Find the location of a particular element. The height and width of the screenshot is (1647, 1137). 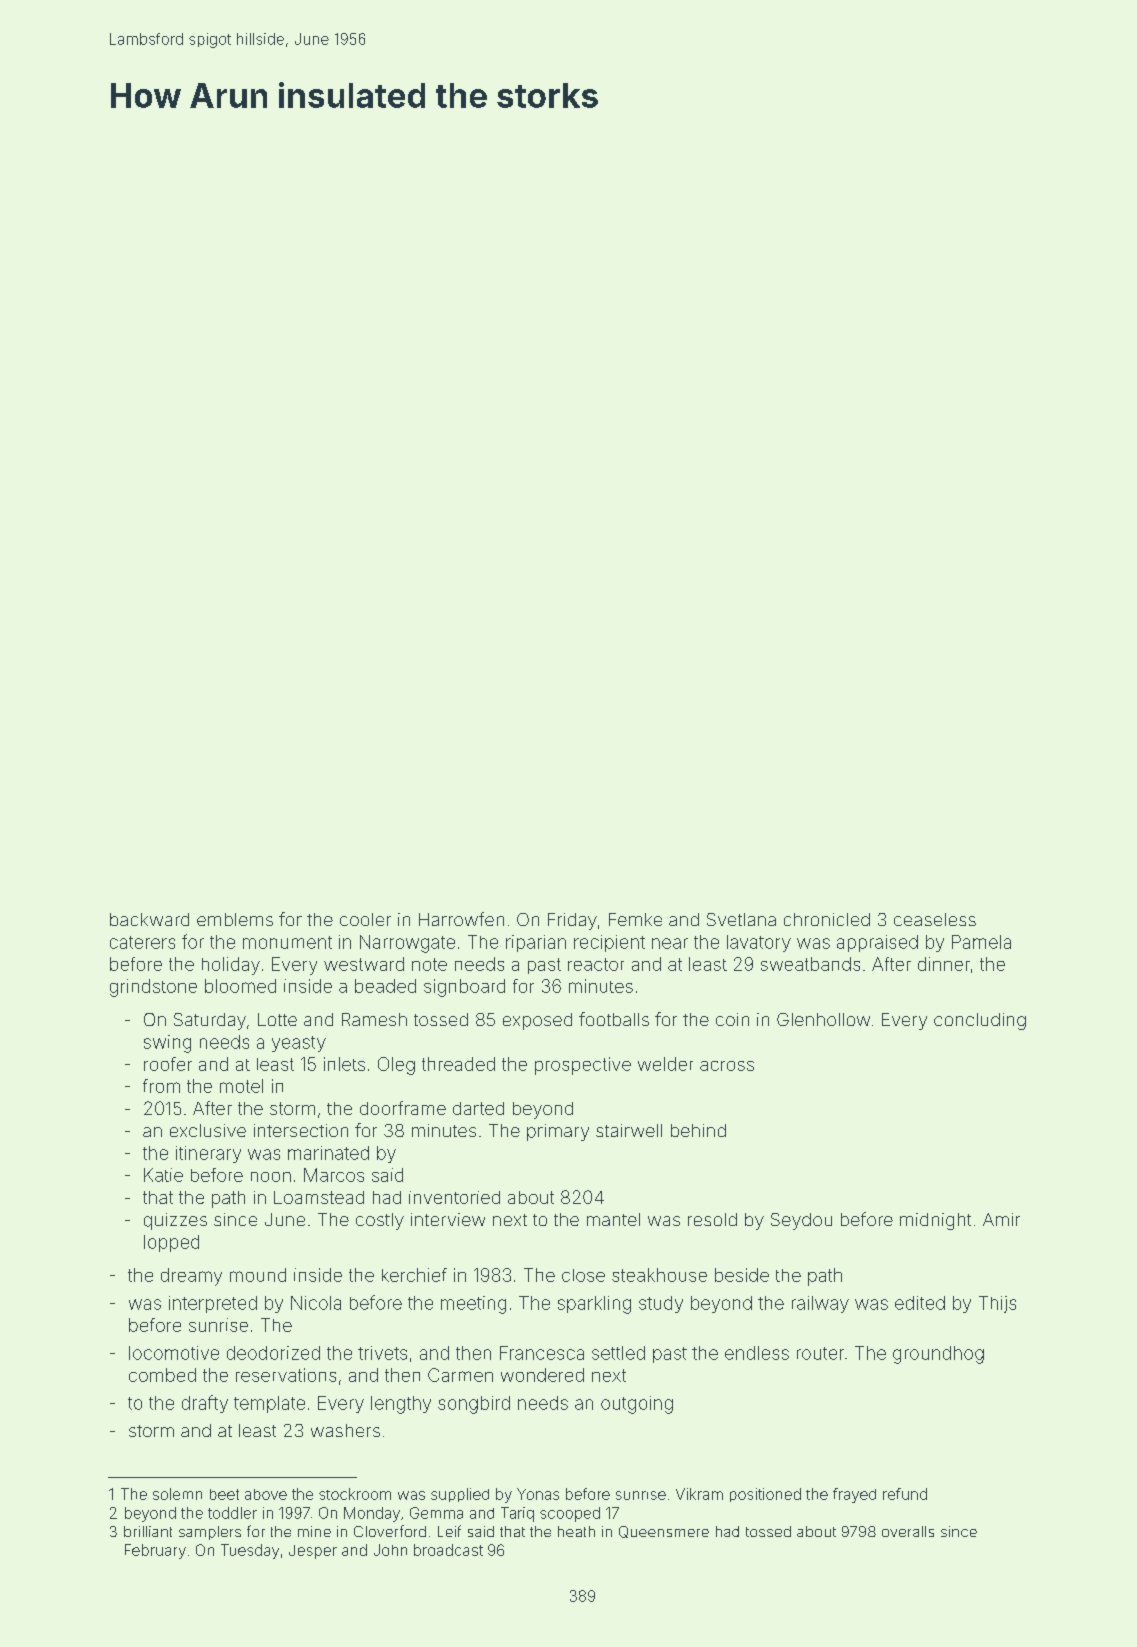

Femke is located at coordinates (635, 919).
